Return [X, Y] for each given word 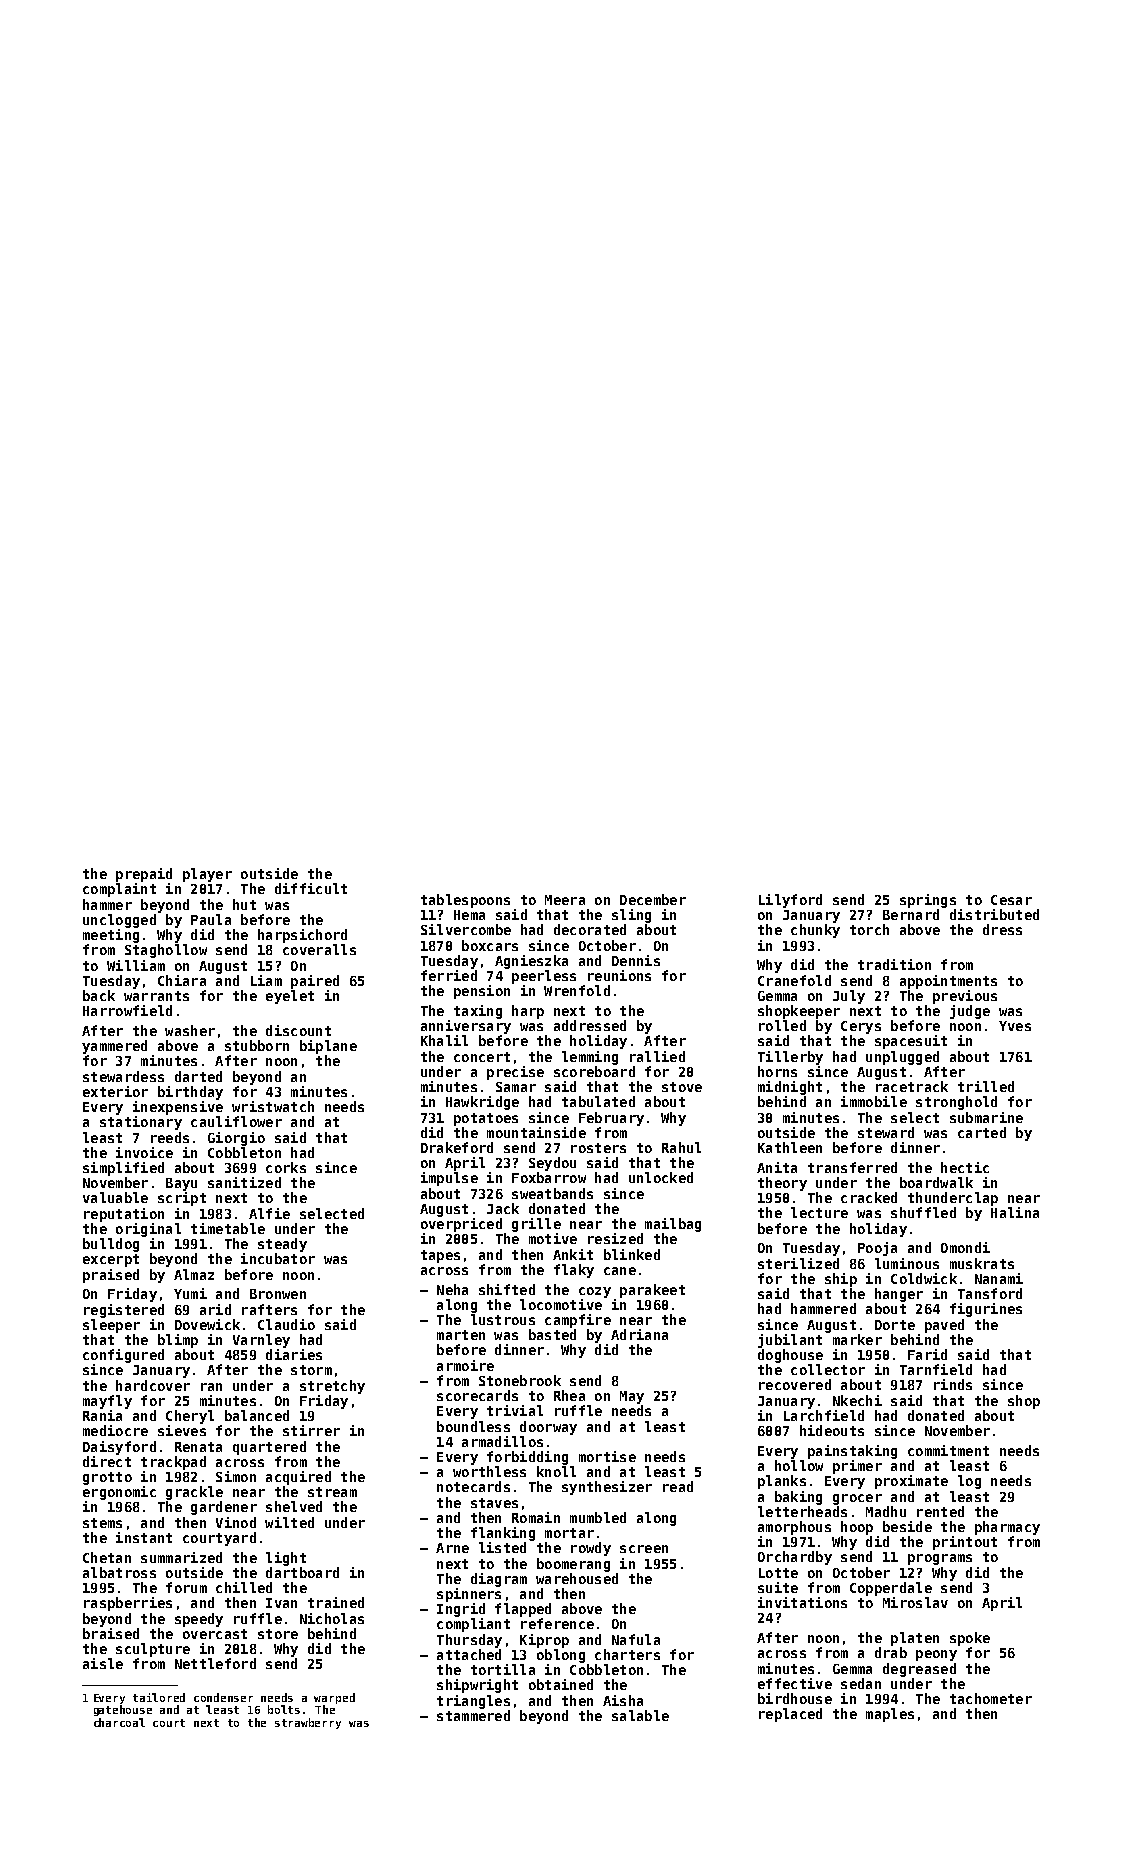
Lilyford [790, 901]
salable [640, 1715]
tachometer [991, 1698]
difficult [311, 888]
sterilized [798, 1263]
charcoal [119, 1722]
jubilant [790, 1341]
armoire [465, 1365]
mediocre [115, 1430]
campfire [578, 1321]
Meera [565, 900]
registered [124, 1311]
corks [286, 1167]
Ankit [573, 1254]
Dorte [895, 1325]
